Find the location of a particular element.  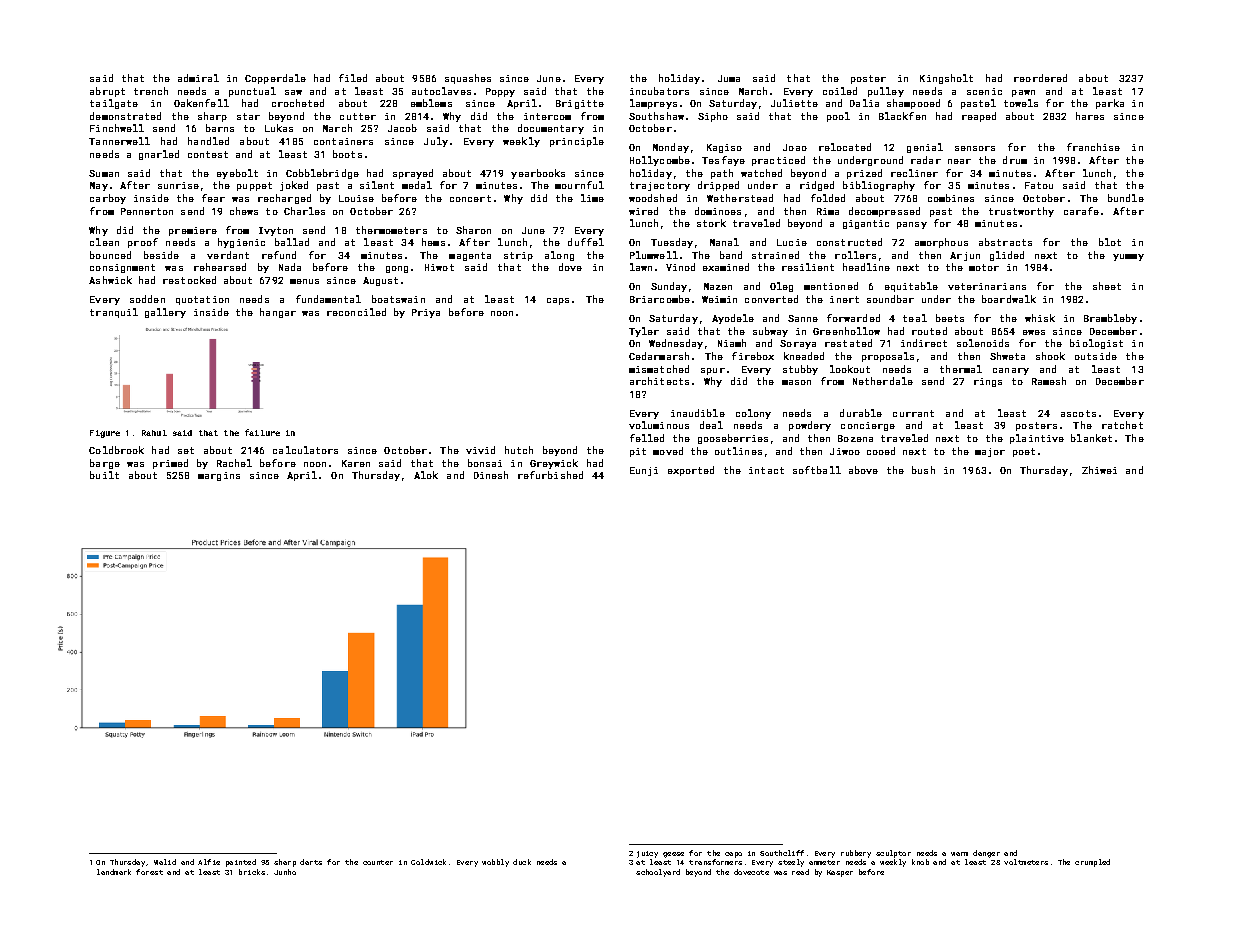

Copperdale is located at coordinates (275, 79).
